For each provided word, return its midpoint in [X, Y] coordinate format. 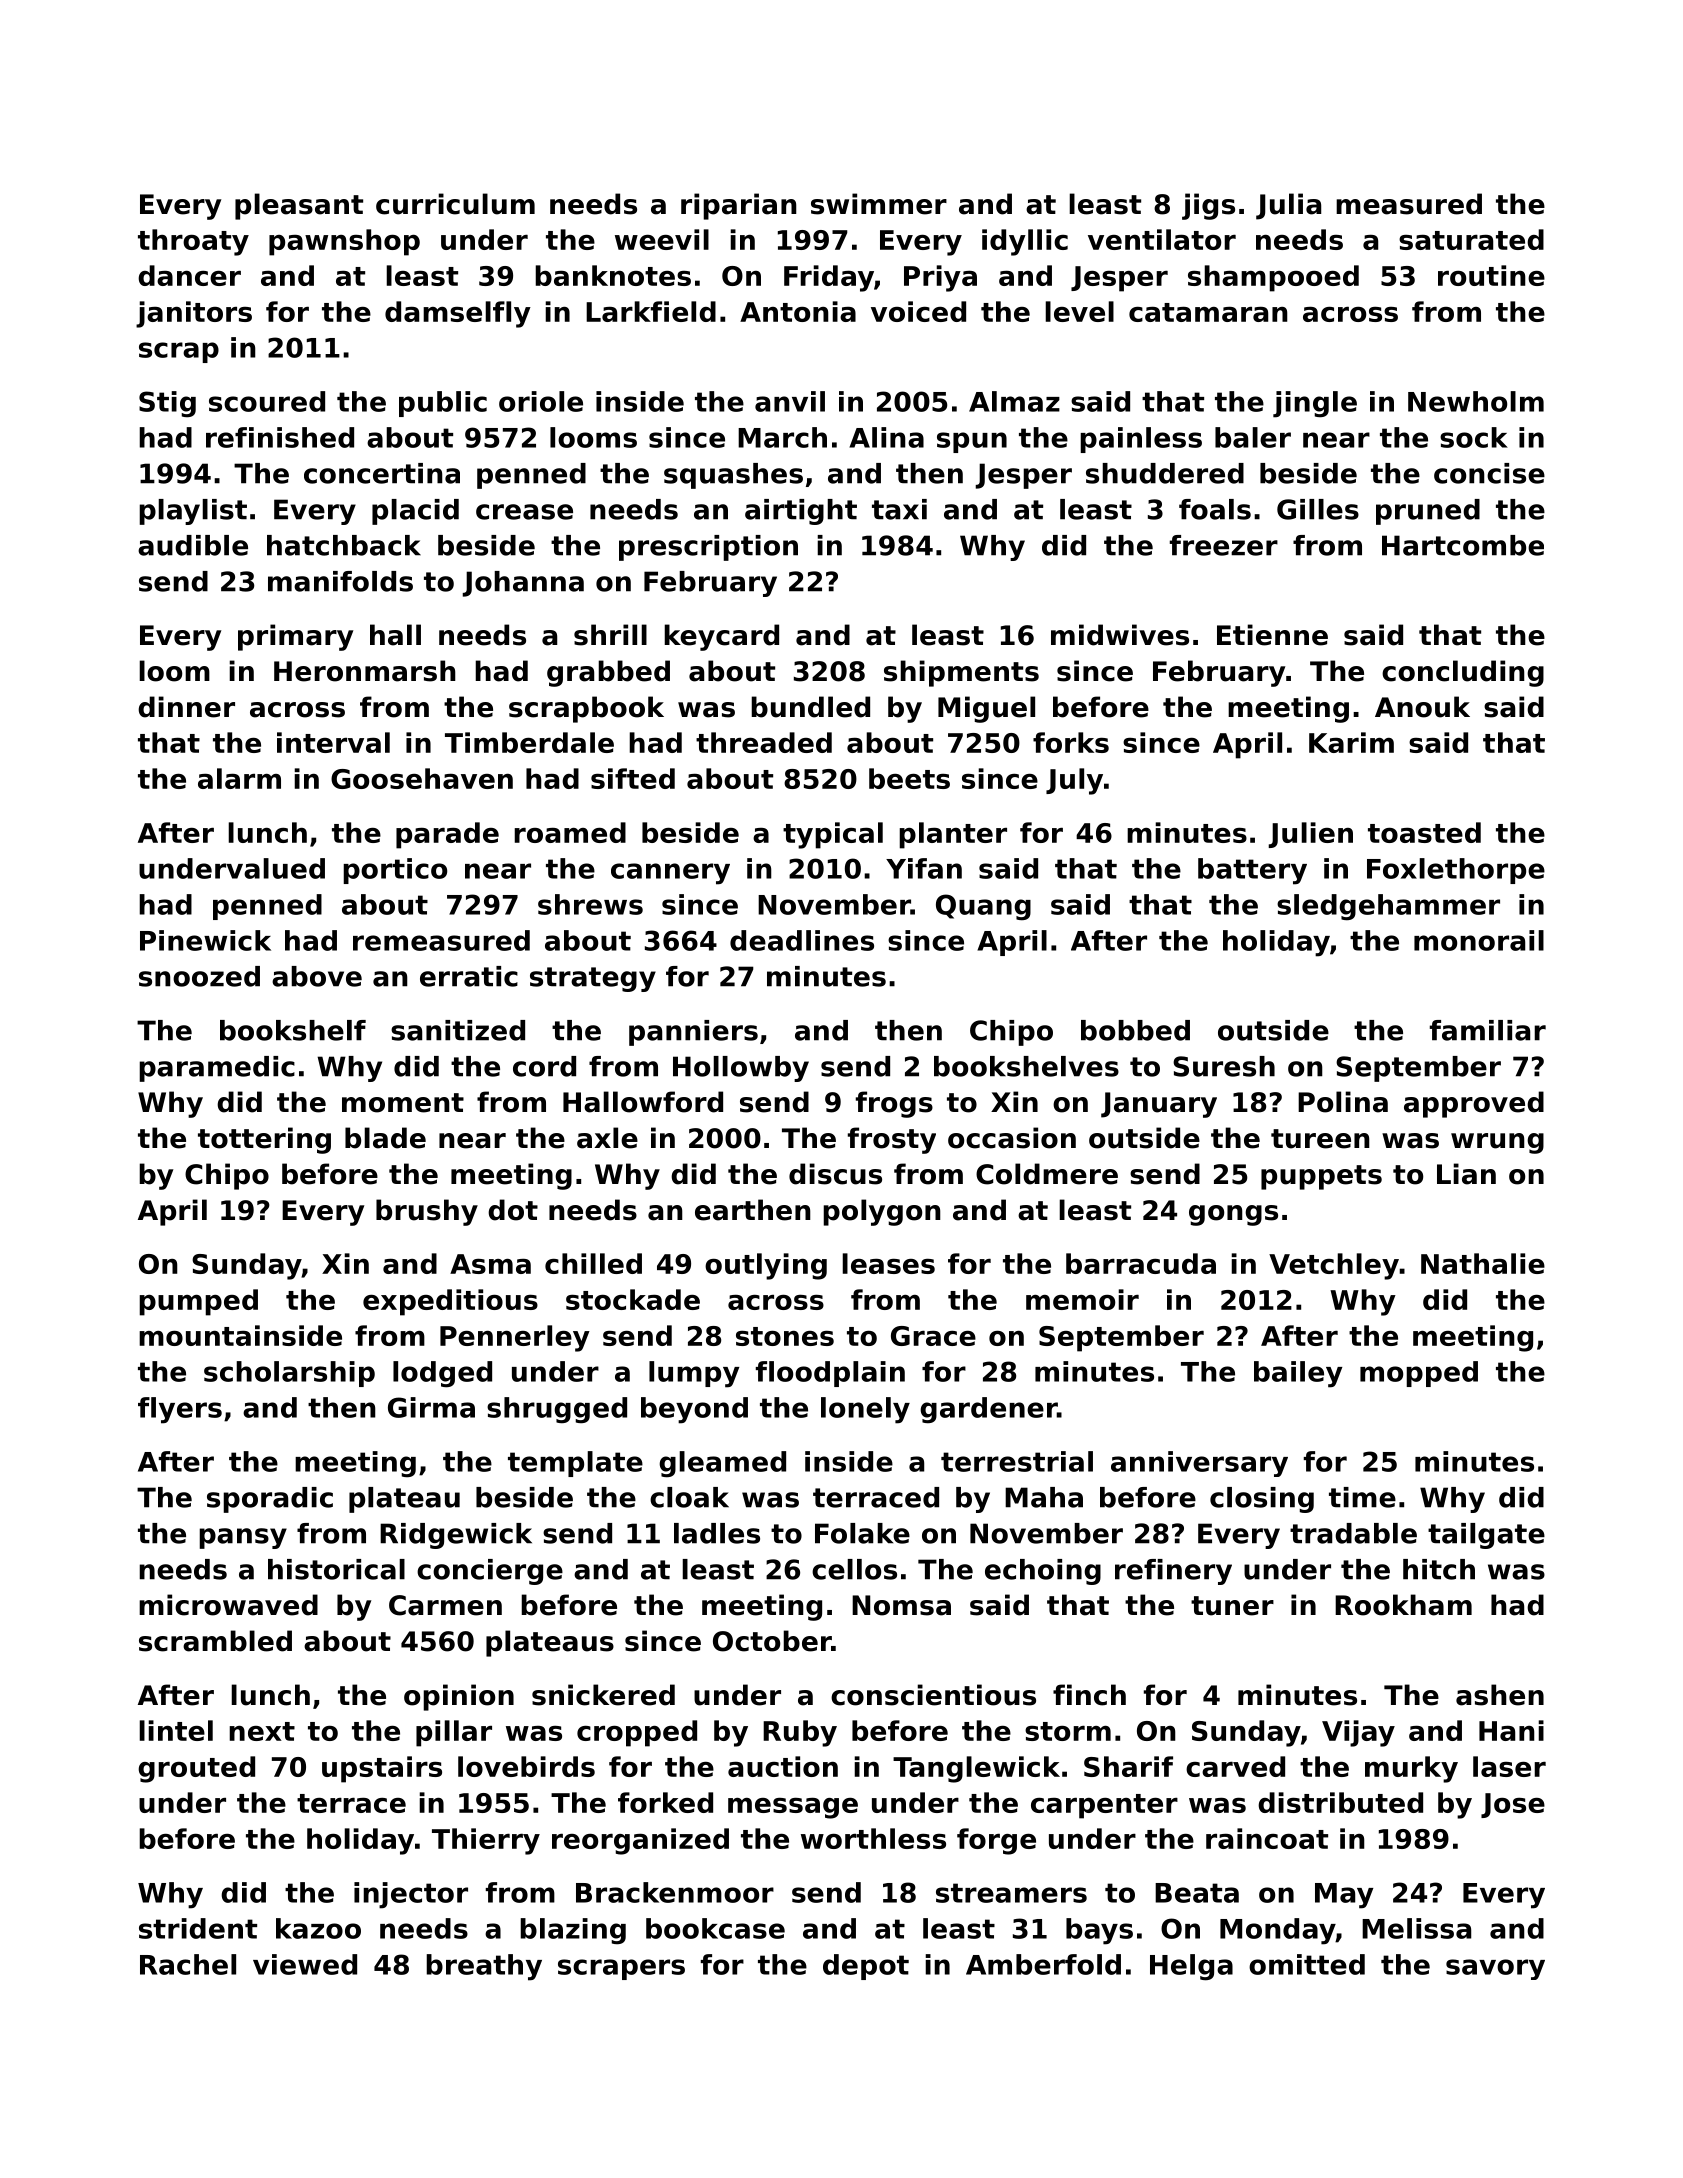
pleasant [299, 206]
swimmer [879, 204]
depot [866, 1967]
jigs [1208, 206]
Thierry [486, 1841]
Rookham [1403, 1605]
